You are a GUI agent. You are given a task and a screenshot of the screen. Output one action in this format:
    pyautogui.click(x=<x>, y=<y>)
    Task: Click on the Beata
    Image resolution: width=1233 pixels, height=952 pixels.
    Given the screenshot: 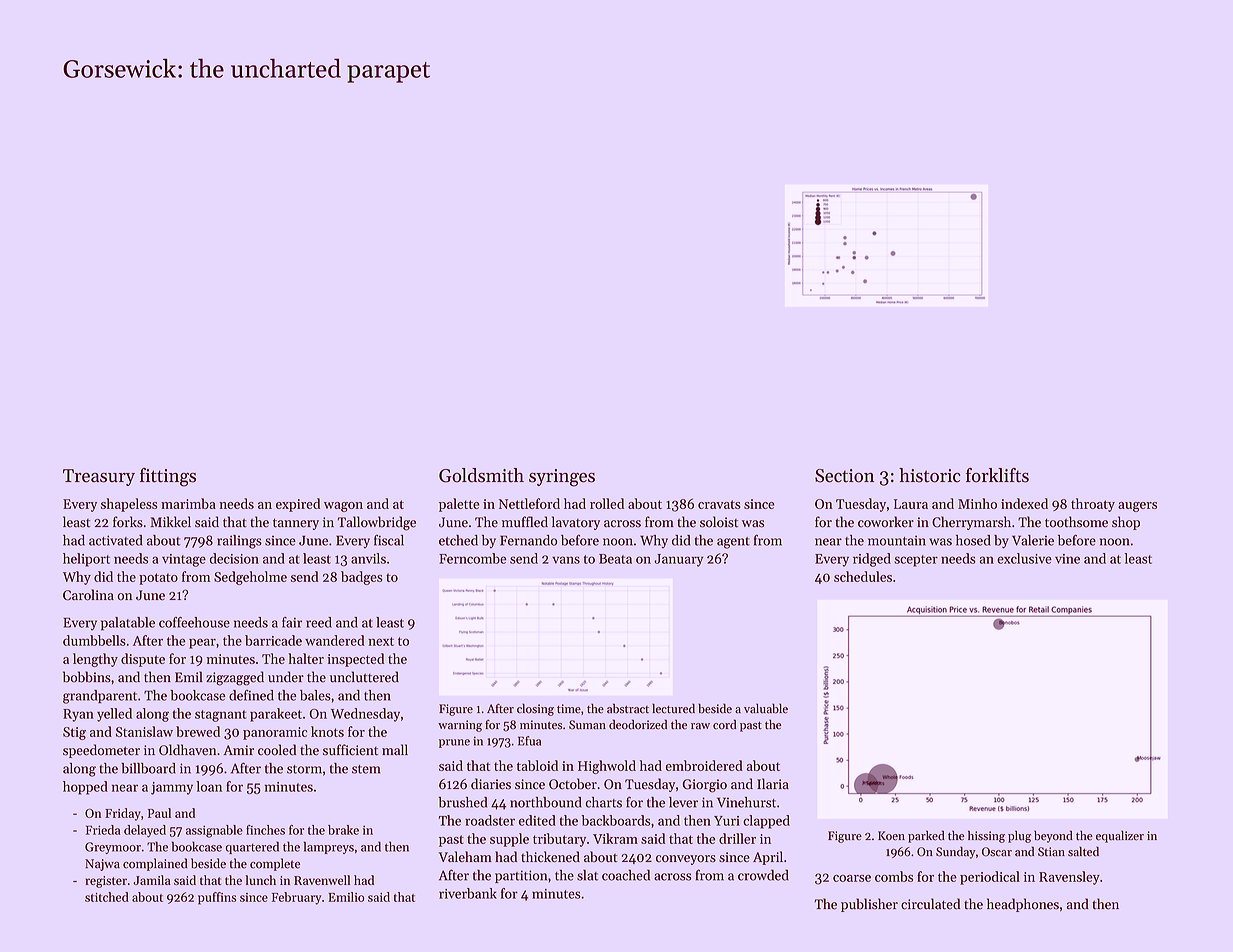 What is the action you would take?
    pyautogui.click(x=615, y=559)
